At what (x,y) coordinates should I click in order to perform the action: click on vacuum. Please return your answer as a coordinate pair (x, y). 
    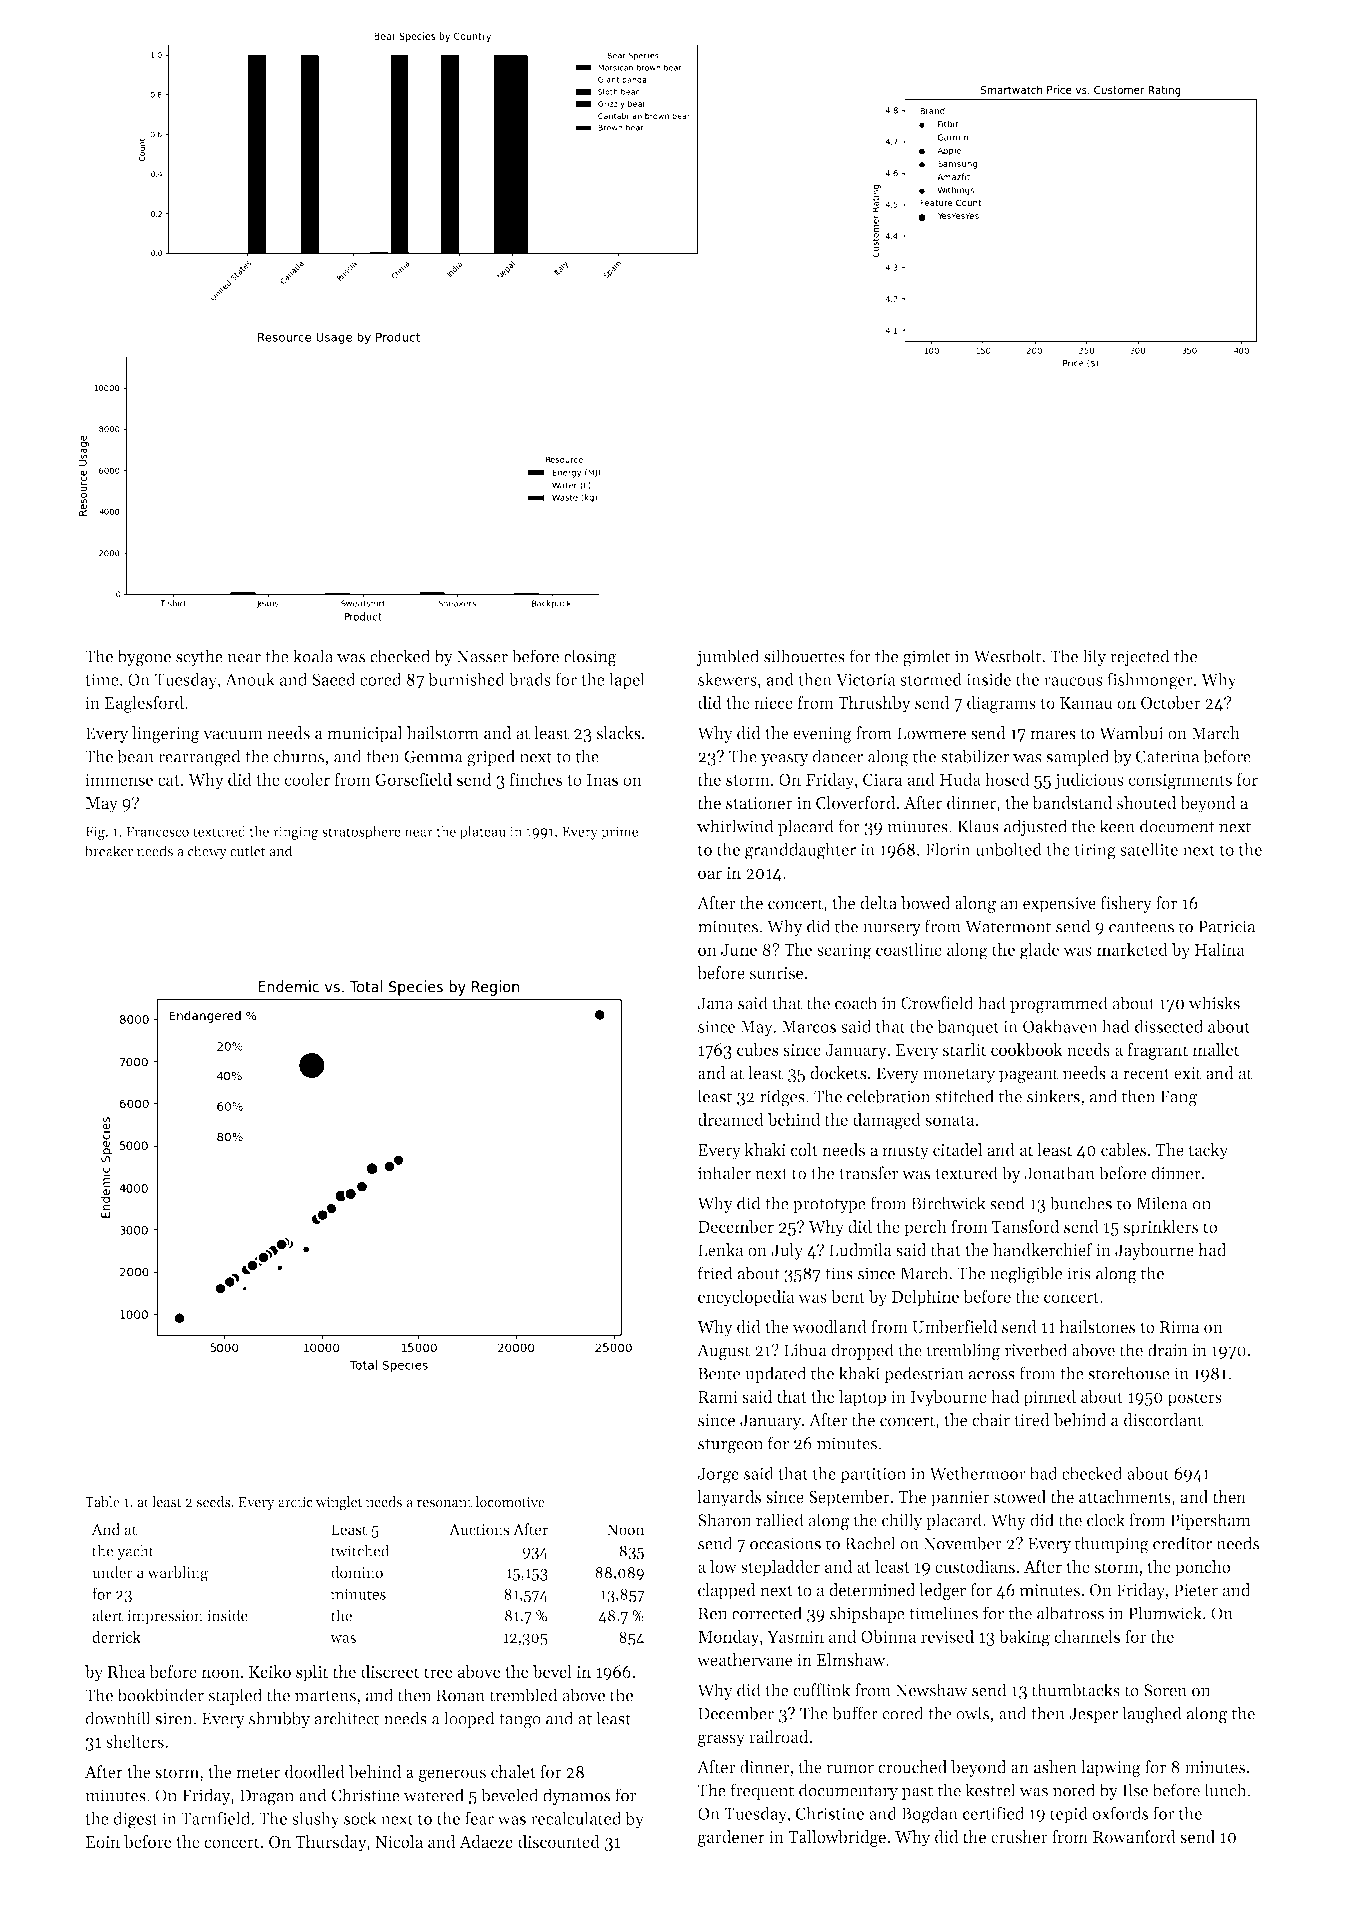
    Looking at the image, I should click on (233, 735).
